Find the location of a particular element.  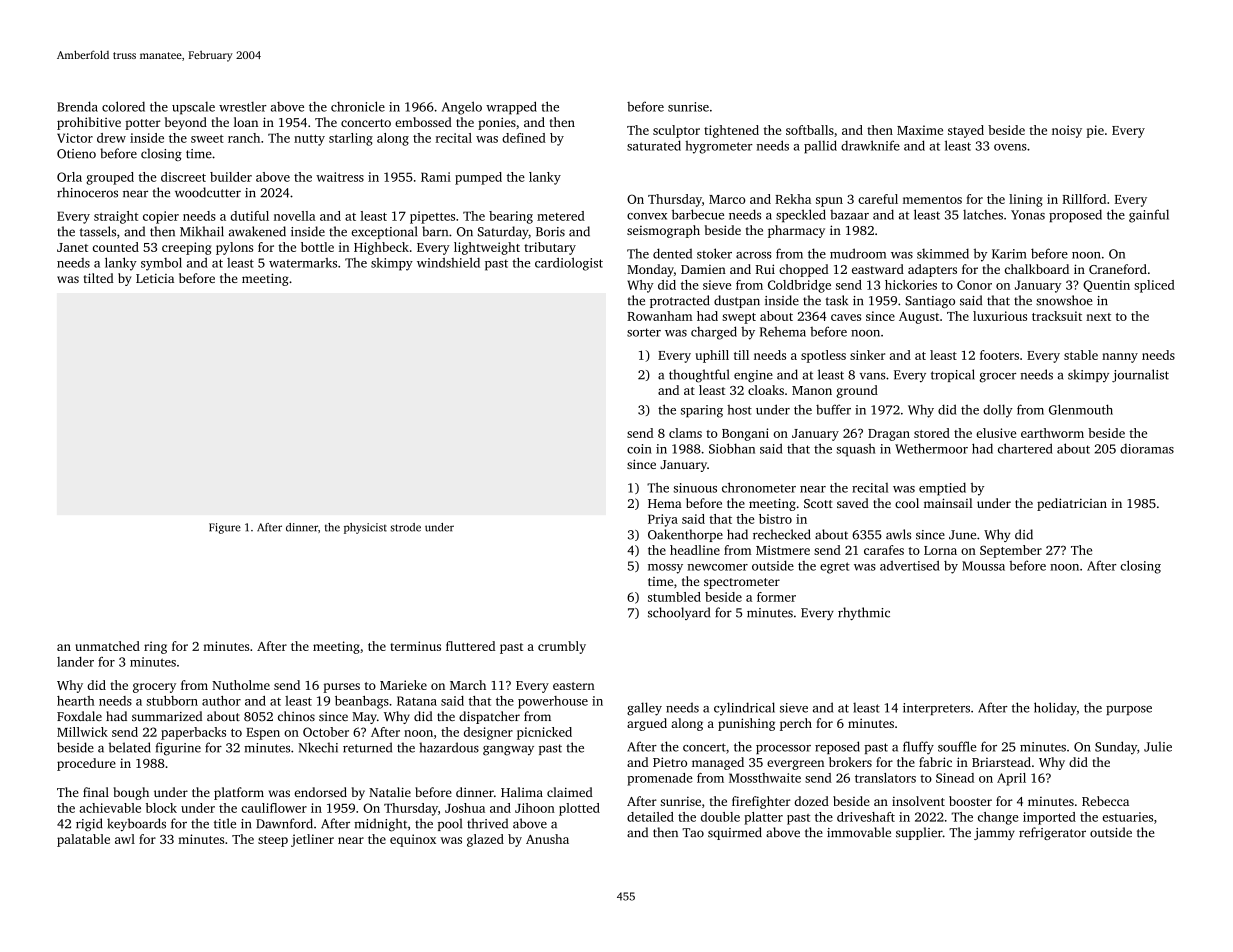

Figure is located at coordinates (225, 528).
